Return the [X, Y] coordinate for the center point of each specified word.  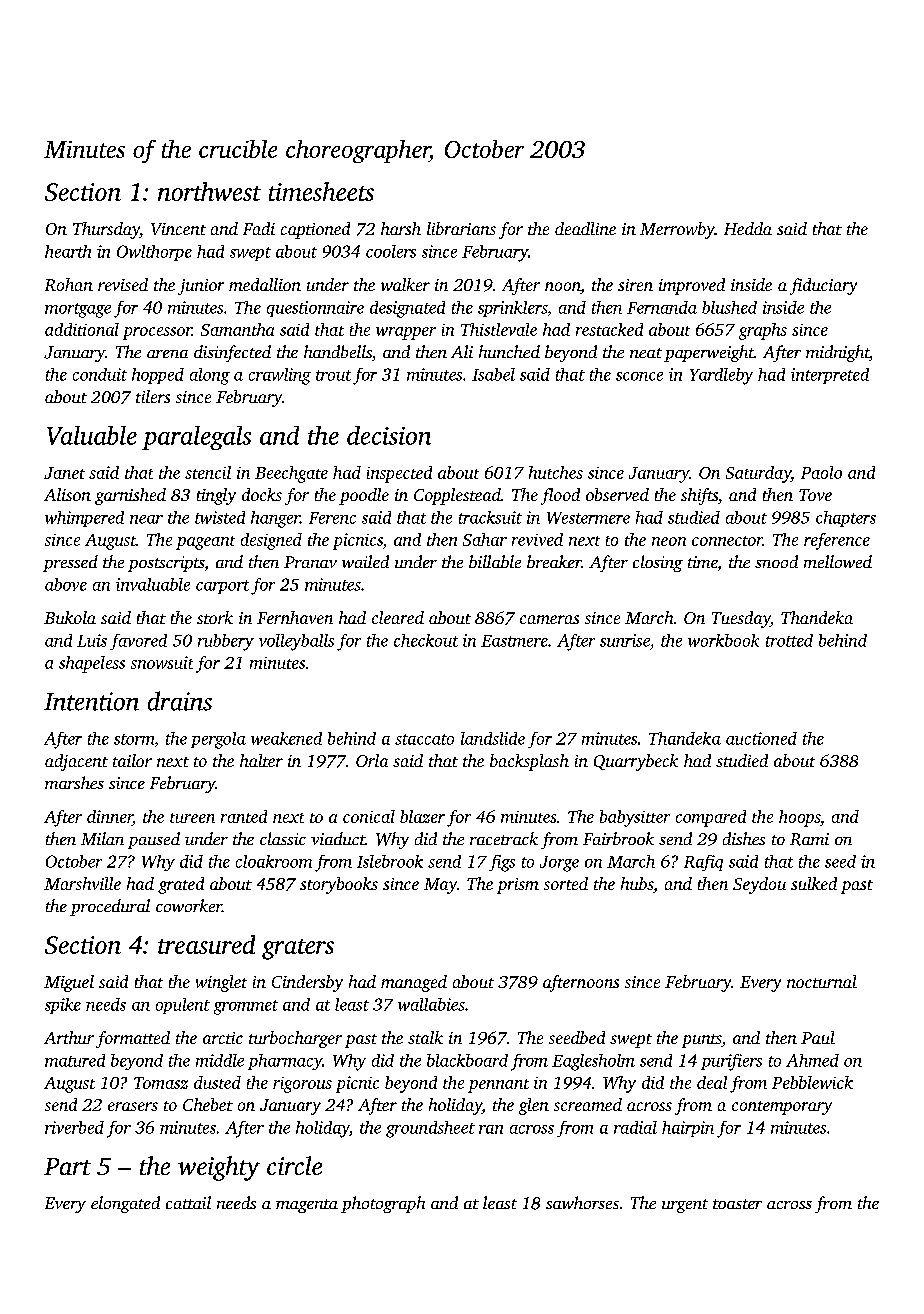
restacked [609, 329]
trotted [789, 640]
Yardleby [721, 376]
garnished [130, 496]
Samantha [237, 329]
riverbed [74, 1127]
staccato [424, 739]
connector [727, 541]
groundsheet [430, 1129]
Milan [102, 838]
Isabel [493, 374]
